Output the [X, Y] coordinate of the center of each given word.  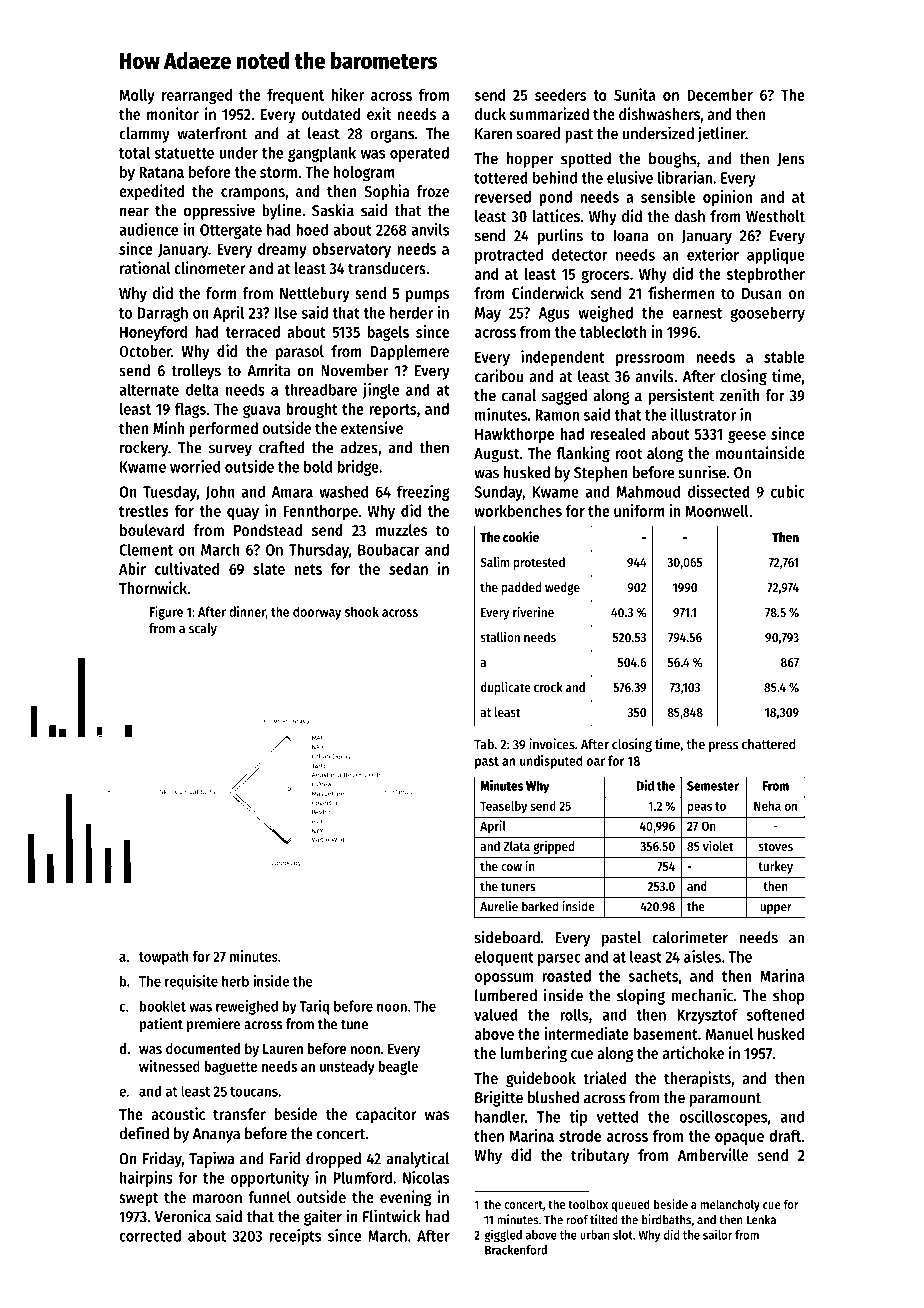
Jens [791, 160]
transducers [387, 268]
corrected [150, 1235]
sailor [717, 1234]
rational [145, 267]
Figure [166, 613]
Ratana [161, 172]
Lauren [283, 1049]
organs [392, 136]
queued [630, 1205]
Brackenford [516, 1250]
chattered [769, 744]
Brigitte [499, 1098]
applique [776, 256]
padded [521, 588]
